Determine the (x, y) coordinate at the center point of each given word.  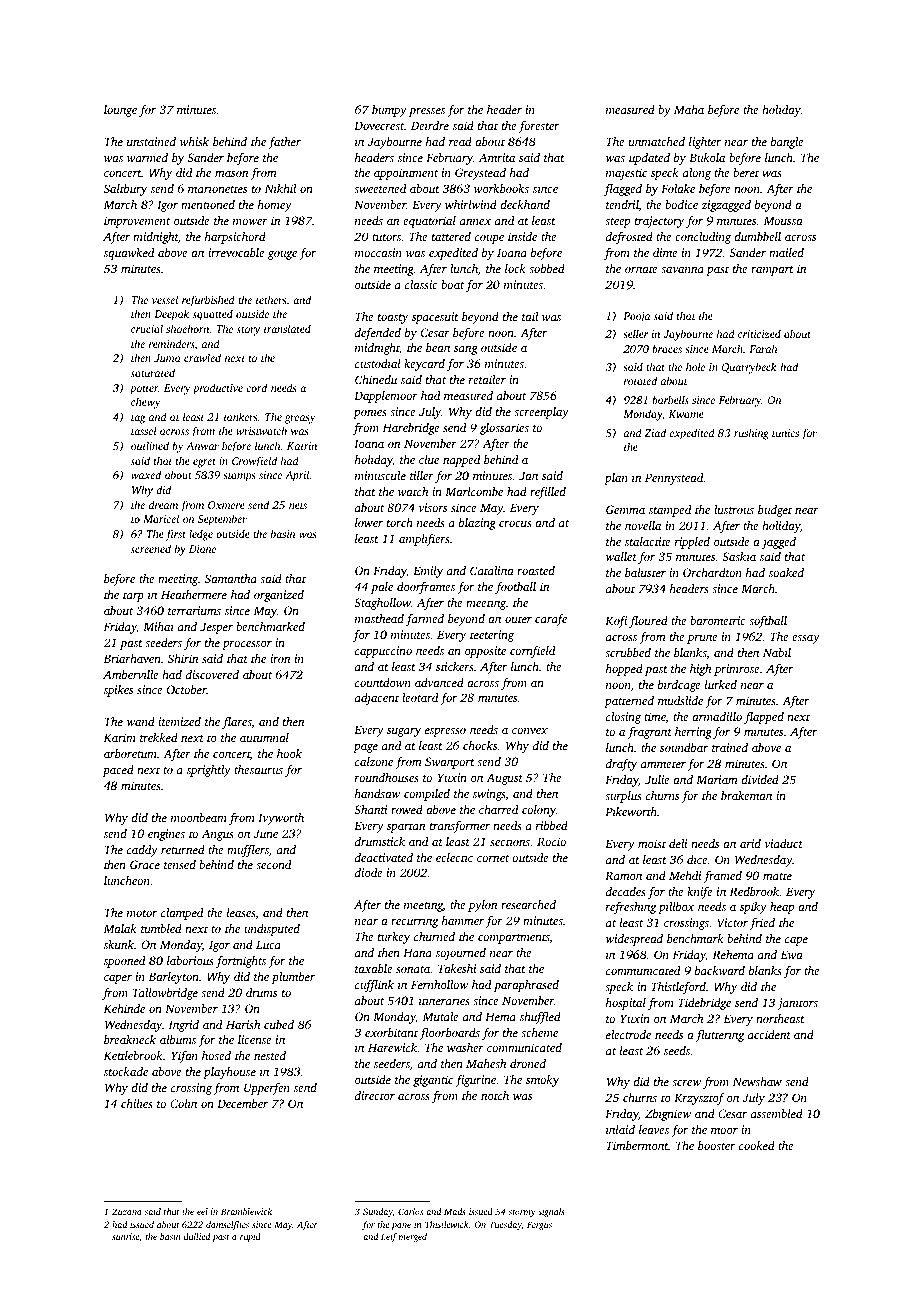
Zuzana (127, 1211)
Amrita (497, 157)
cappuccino (383, 652)
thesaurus (258, 769)
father (284, 143)
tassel (144, 430)
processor (247, 645)
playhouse (229, 1073)
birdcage (679, 686)
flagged (623, 190)
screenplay (541, 413)
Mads (455, 1211)
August (504, 779)
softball (768, 622)
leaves (654, 1129)
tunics (785, 433)
